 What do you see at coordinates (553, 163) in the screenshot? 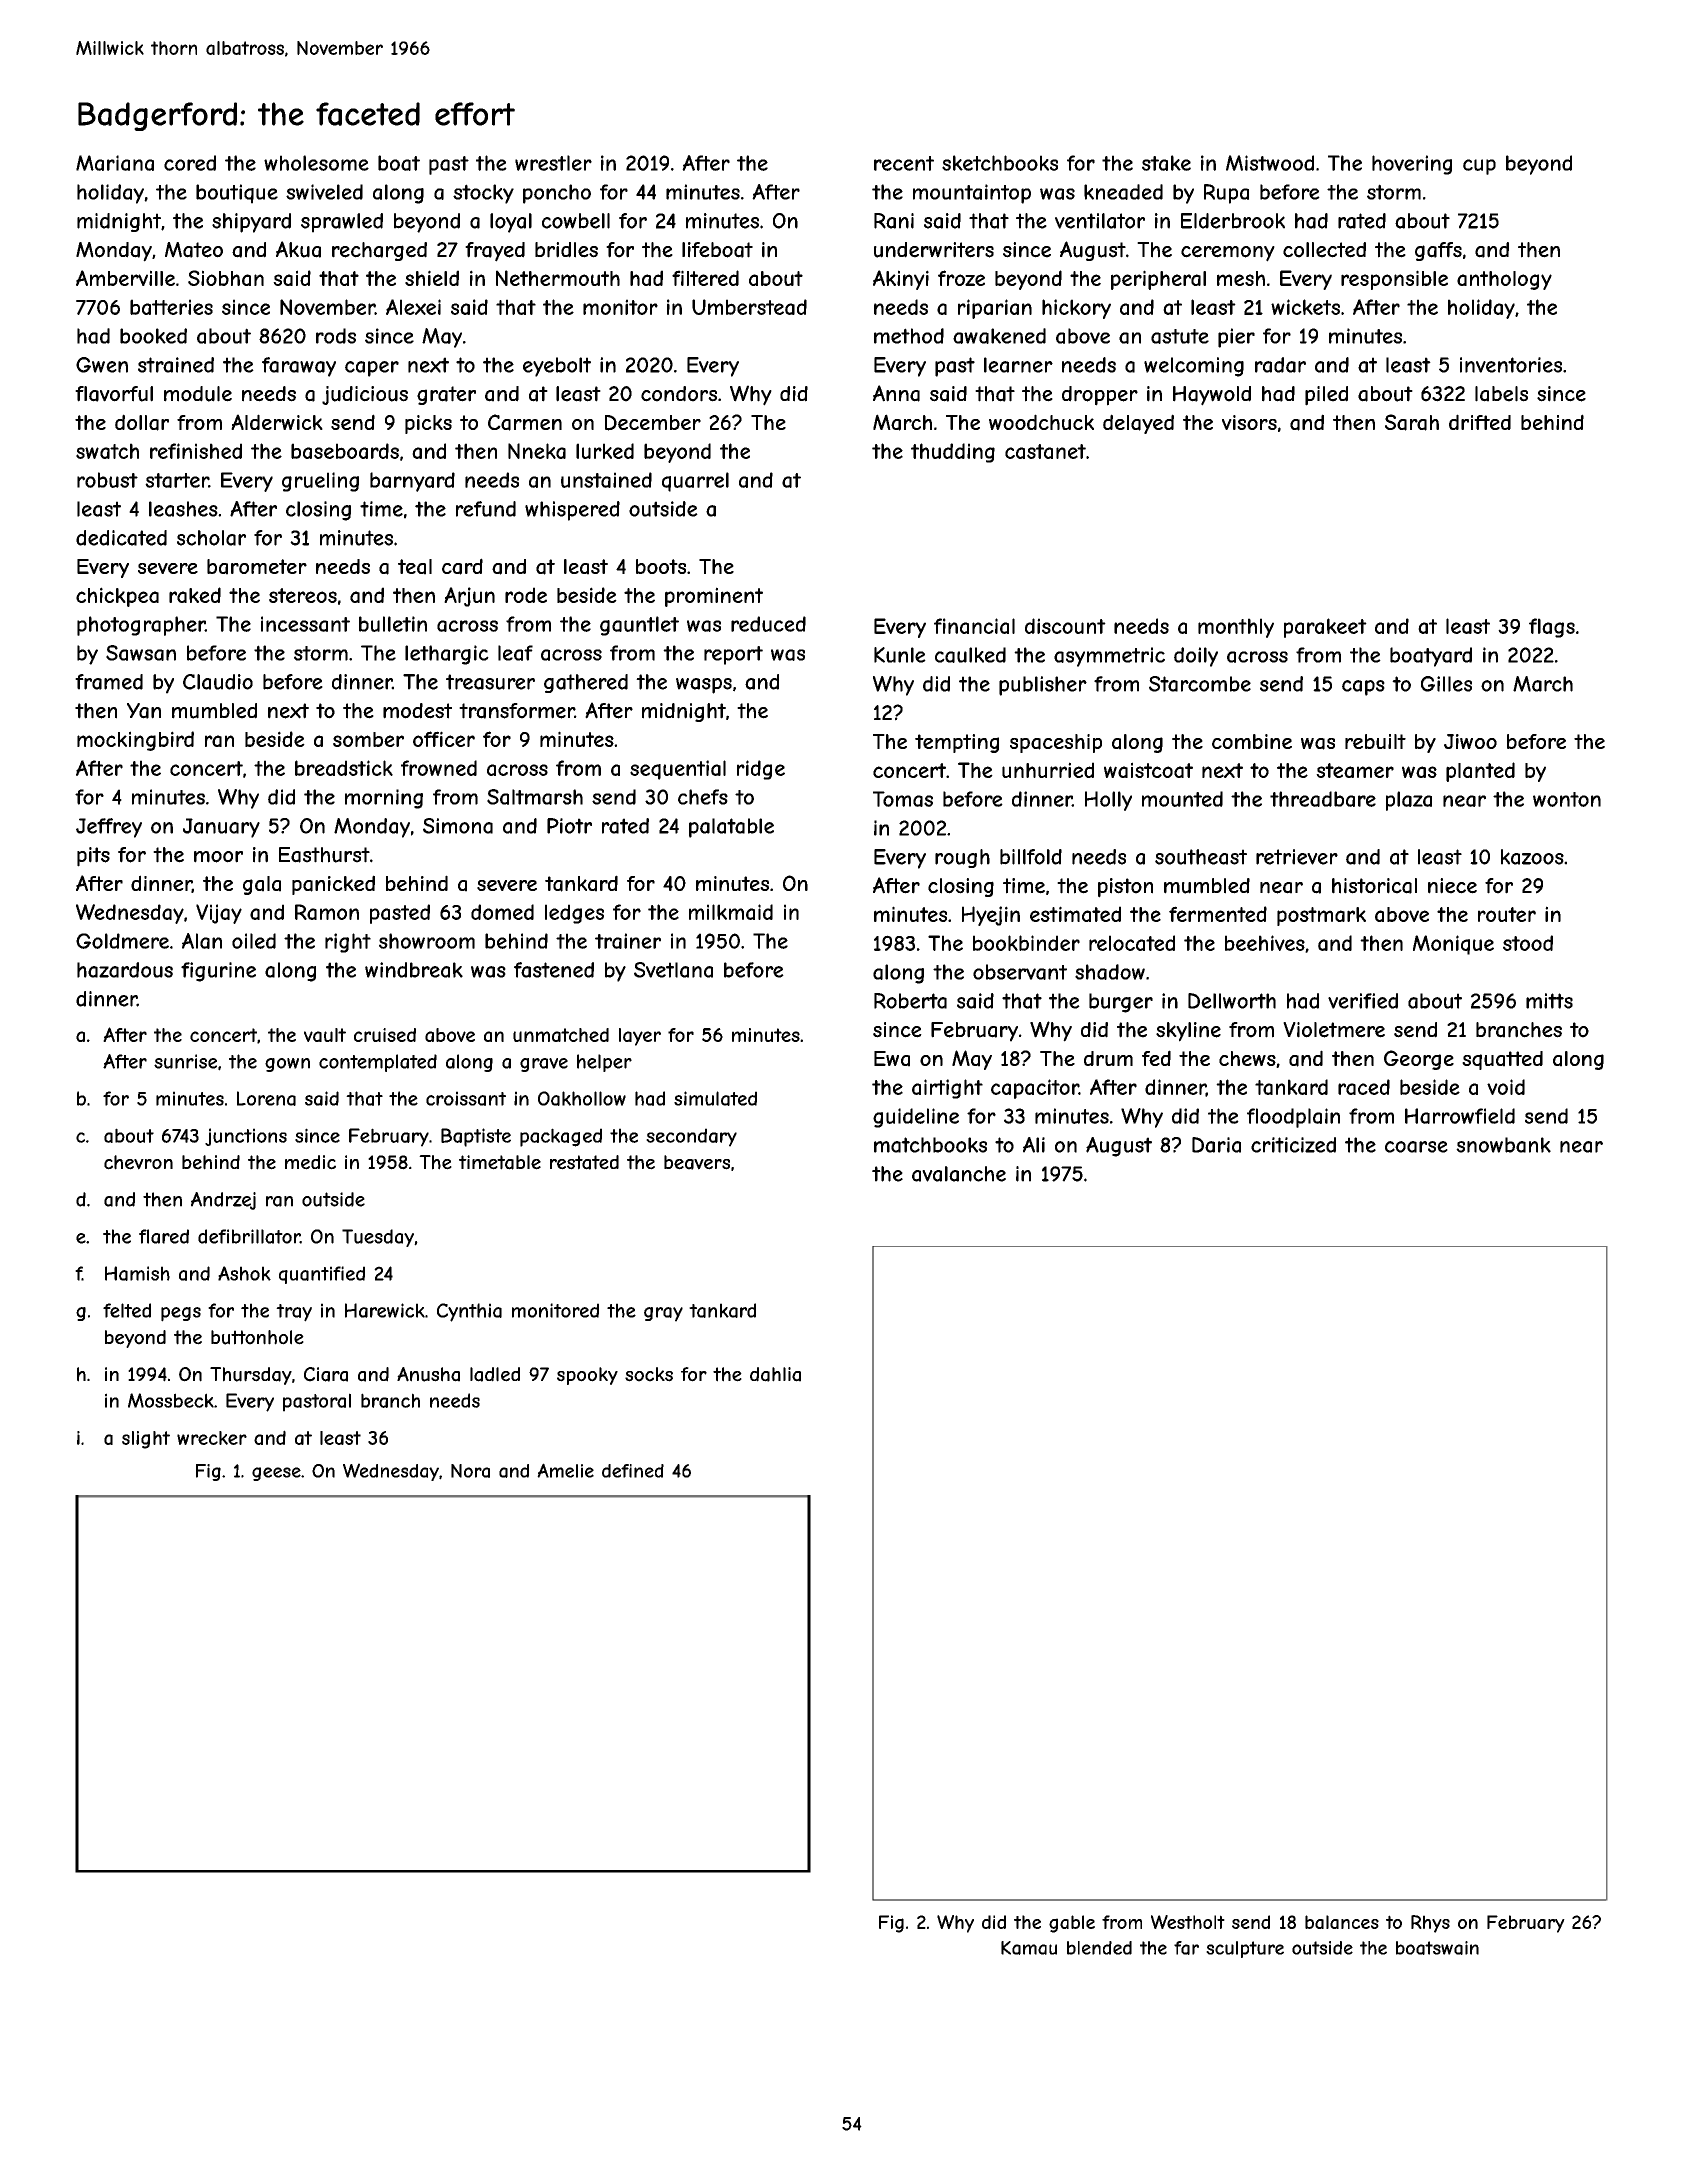
I see `wrestler` at bounding box center [553, 163].
